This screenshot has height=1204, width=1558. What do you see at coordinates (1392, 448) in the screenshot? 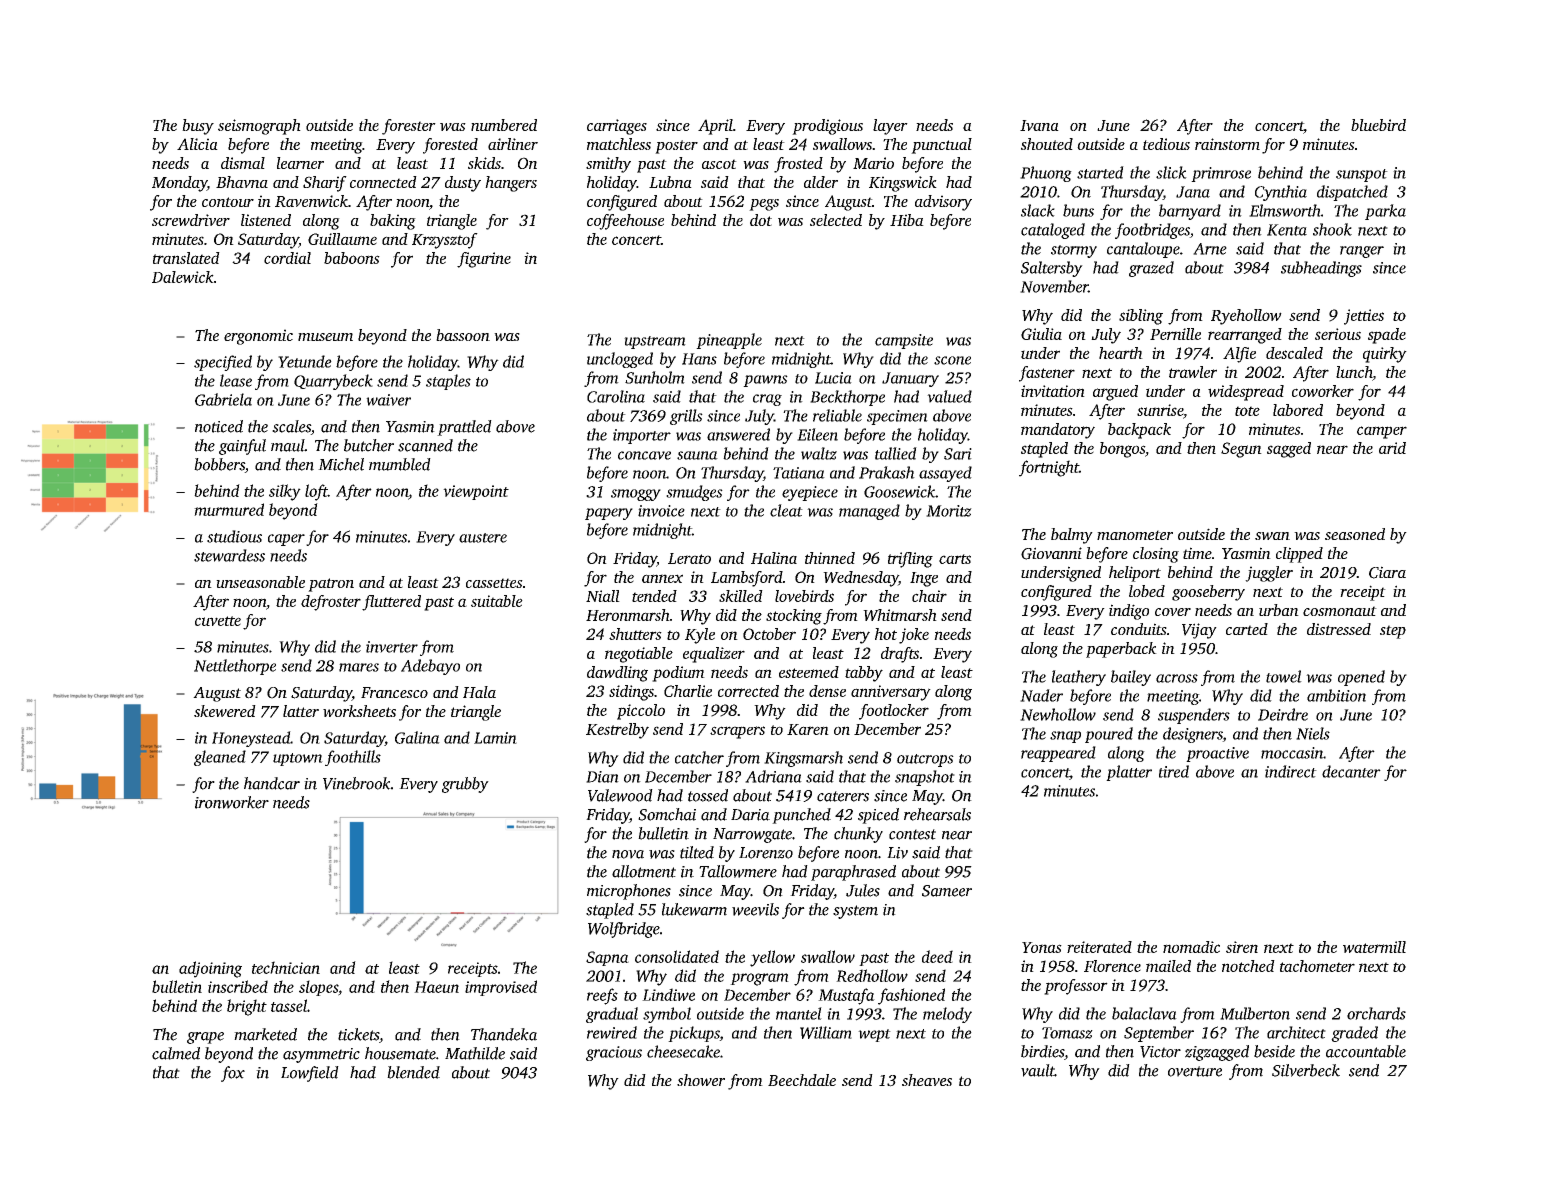
I see `arid` at bounding box center [1392, 448].
